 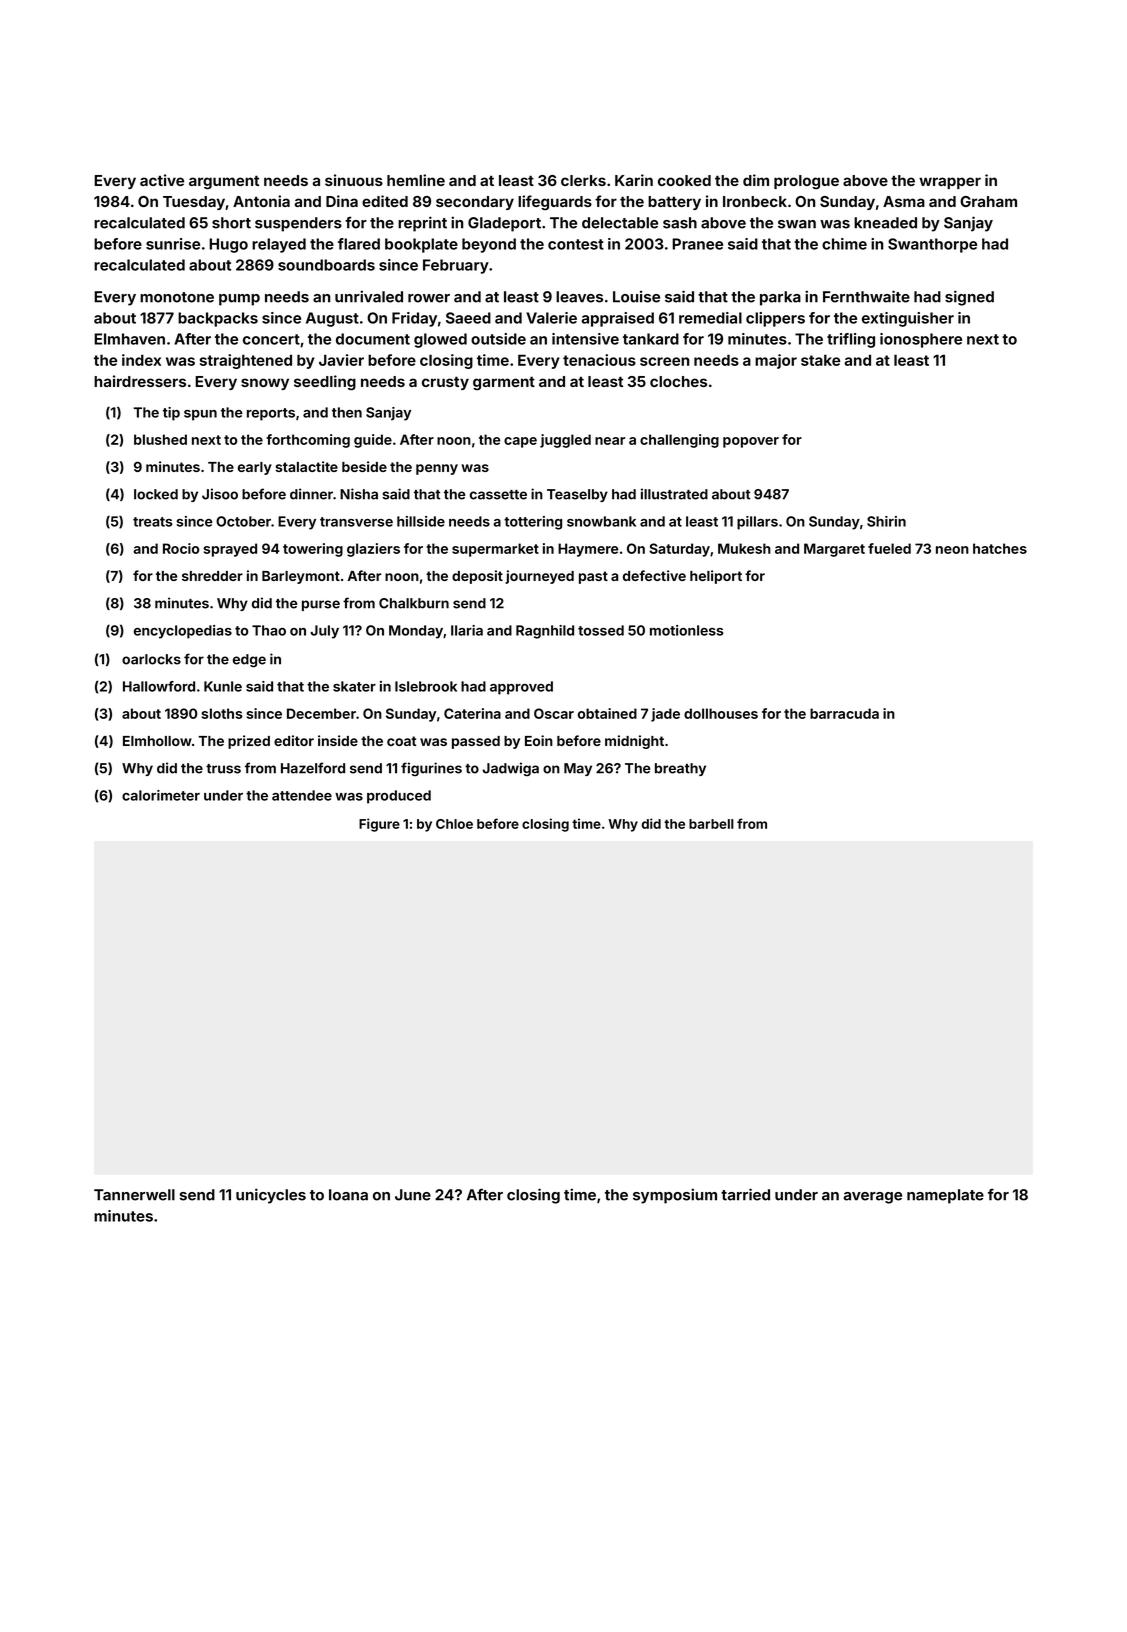 What do you see at coordinates (416, 180) in the screenshot?
I see `hemline` at bounding box center [416, 180].
